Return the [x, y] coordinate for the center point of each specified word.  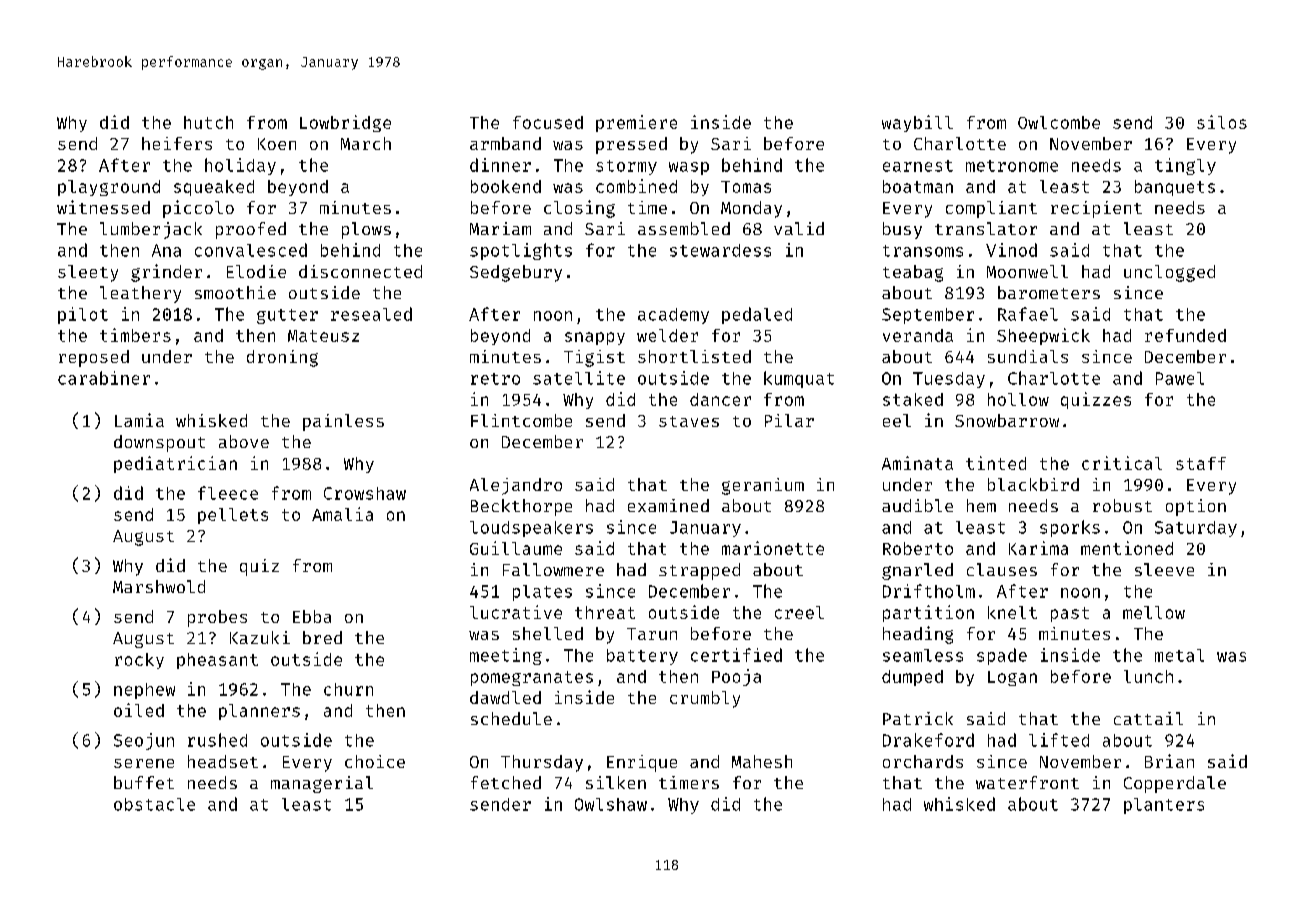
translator [986, 228]
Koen [277, 144]
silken [616, 782]
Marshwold [159, 586]
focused [548, 122]
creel [799, 612]
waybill [917, 123]
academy [673, 316]
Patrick [918, 718]
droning [282, 358]
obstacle [154, 804]
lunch [1148, 676]
